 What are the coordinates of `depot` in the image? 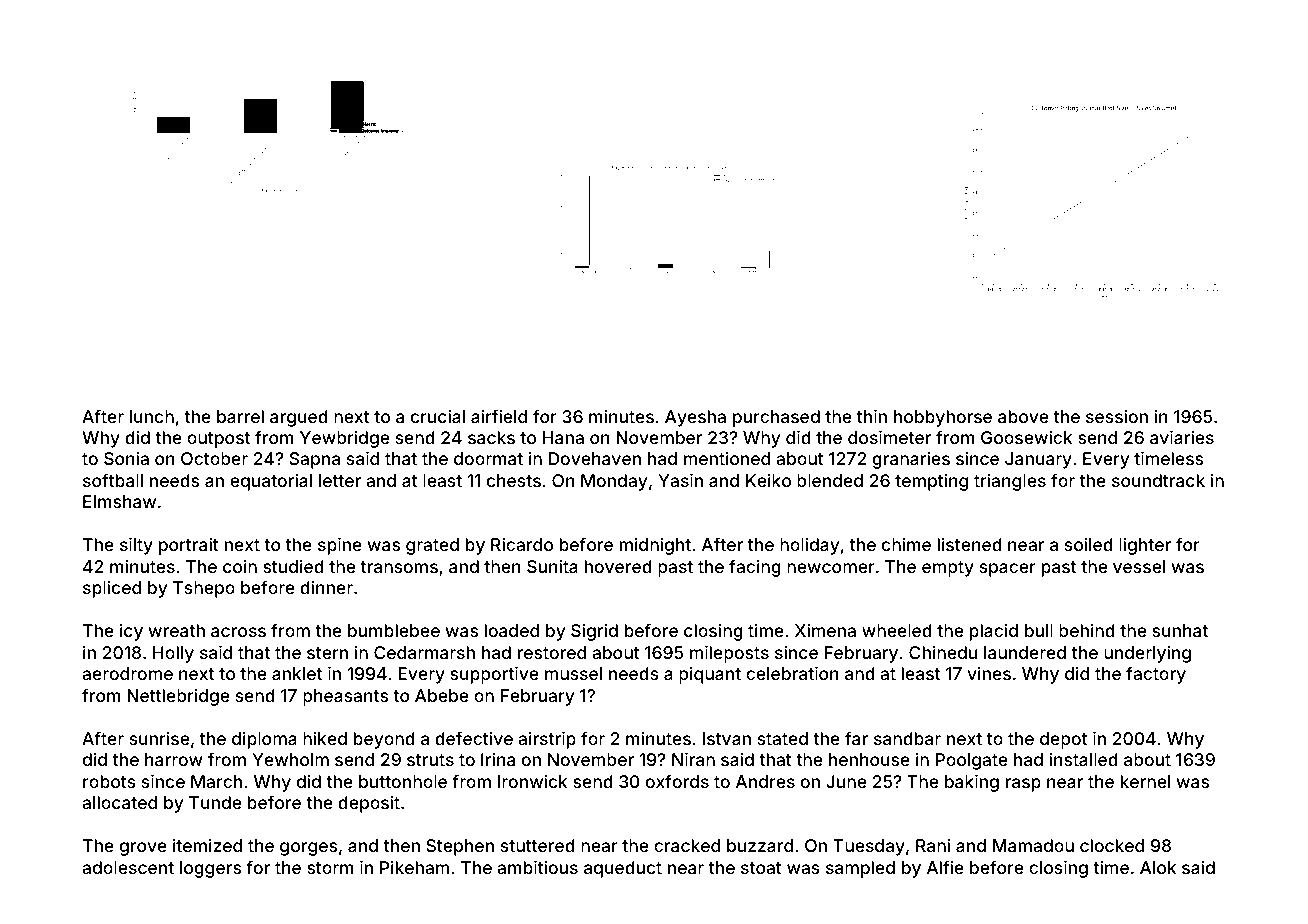 It's located at (1064, 740).
